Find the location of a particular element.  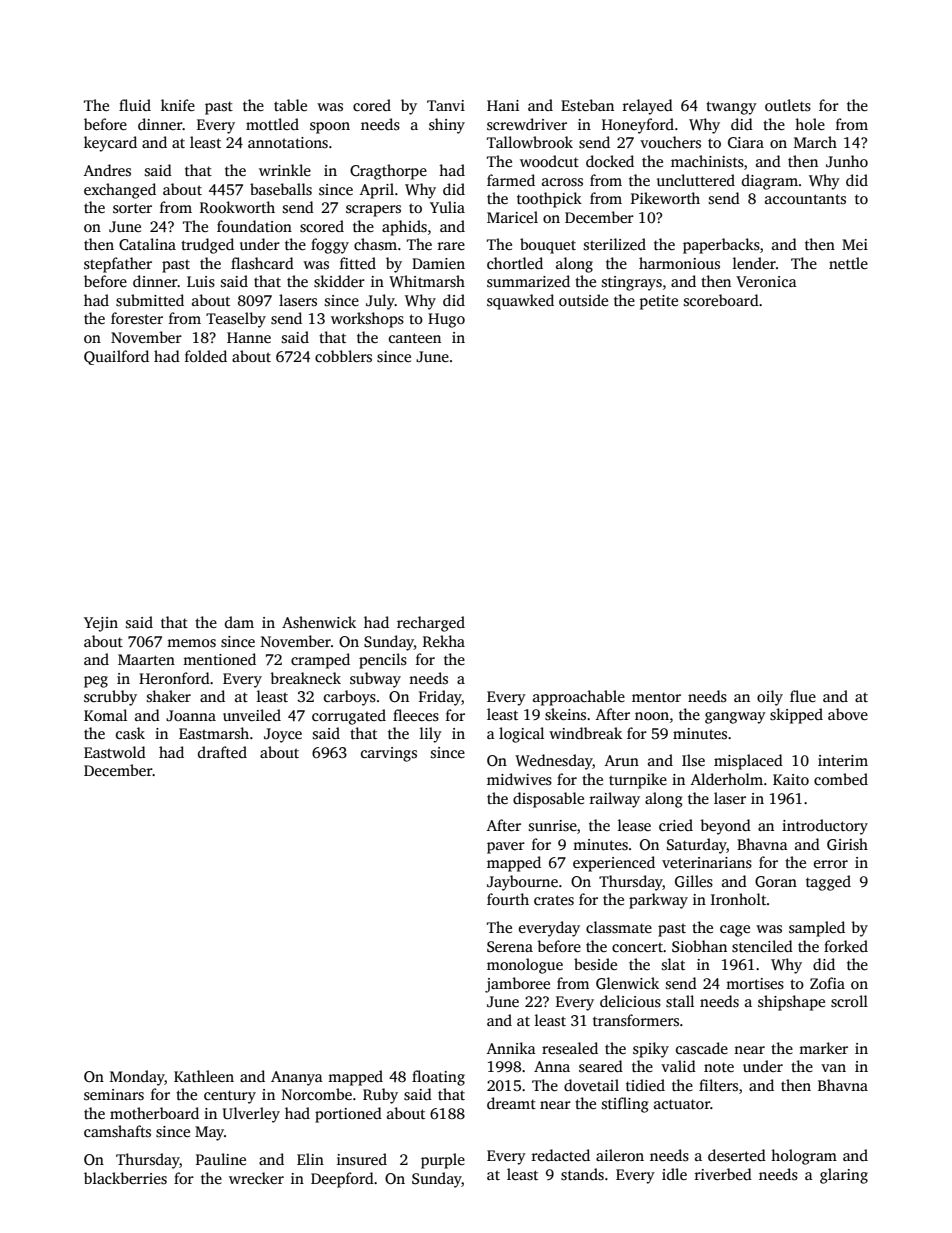

Veronica is located at coordinates (766, 281).
